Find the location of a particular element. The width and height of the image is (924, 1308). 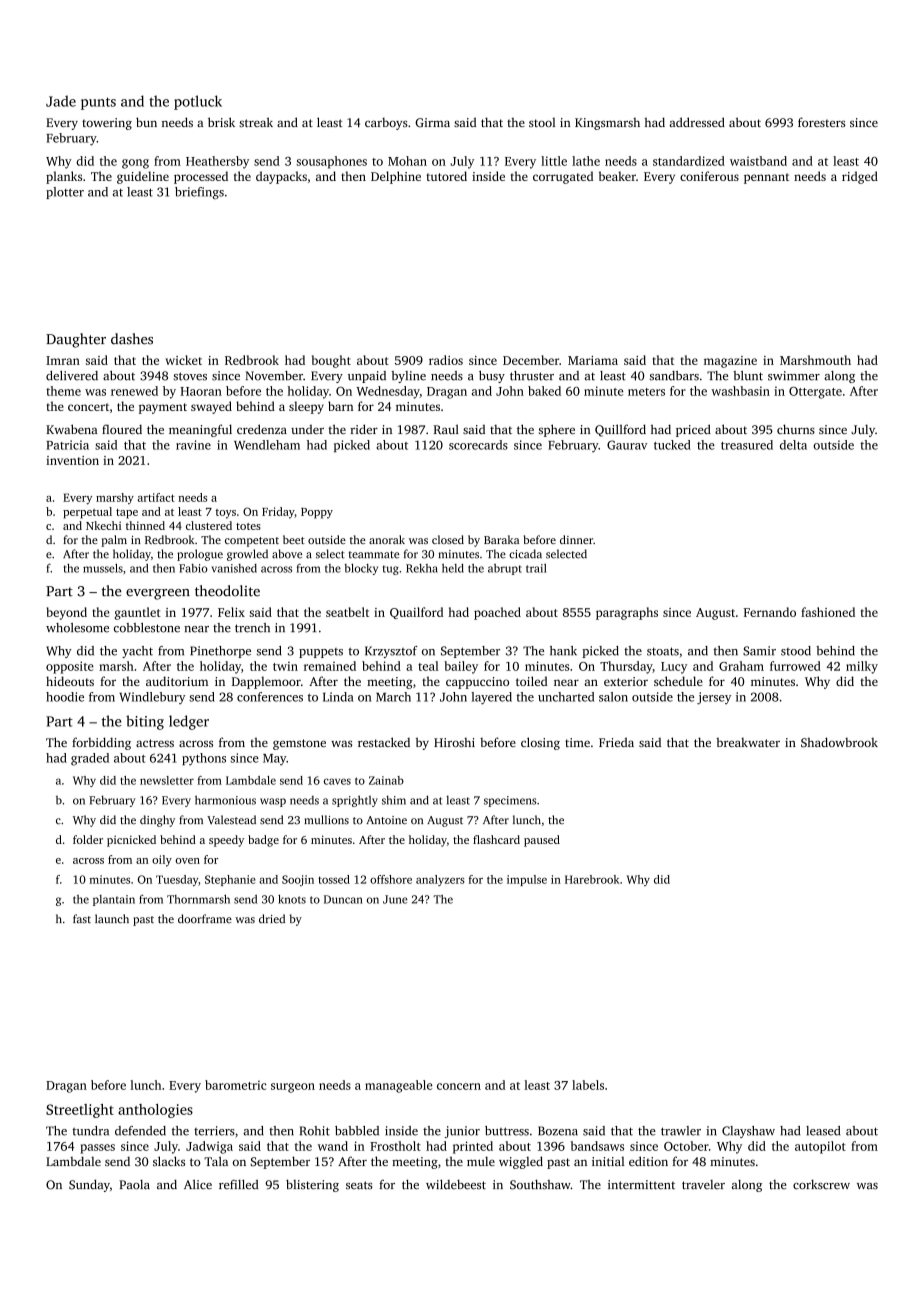

Girma is located at coordinates (432, 123).
